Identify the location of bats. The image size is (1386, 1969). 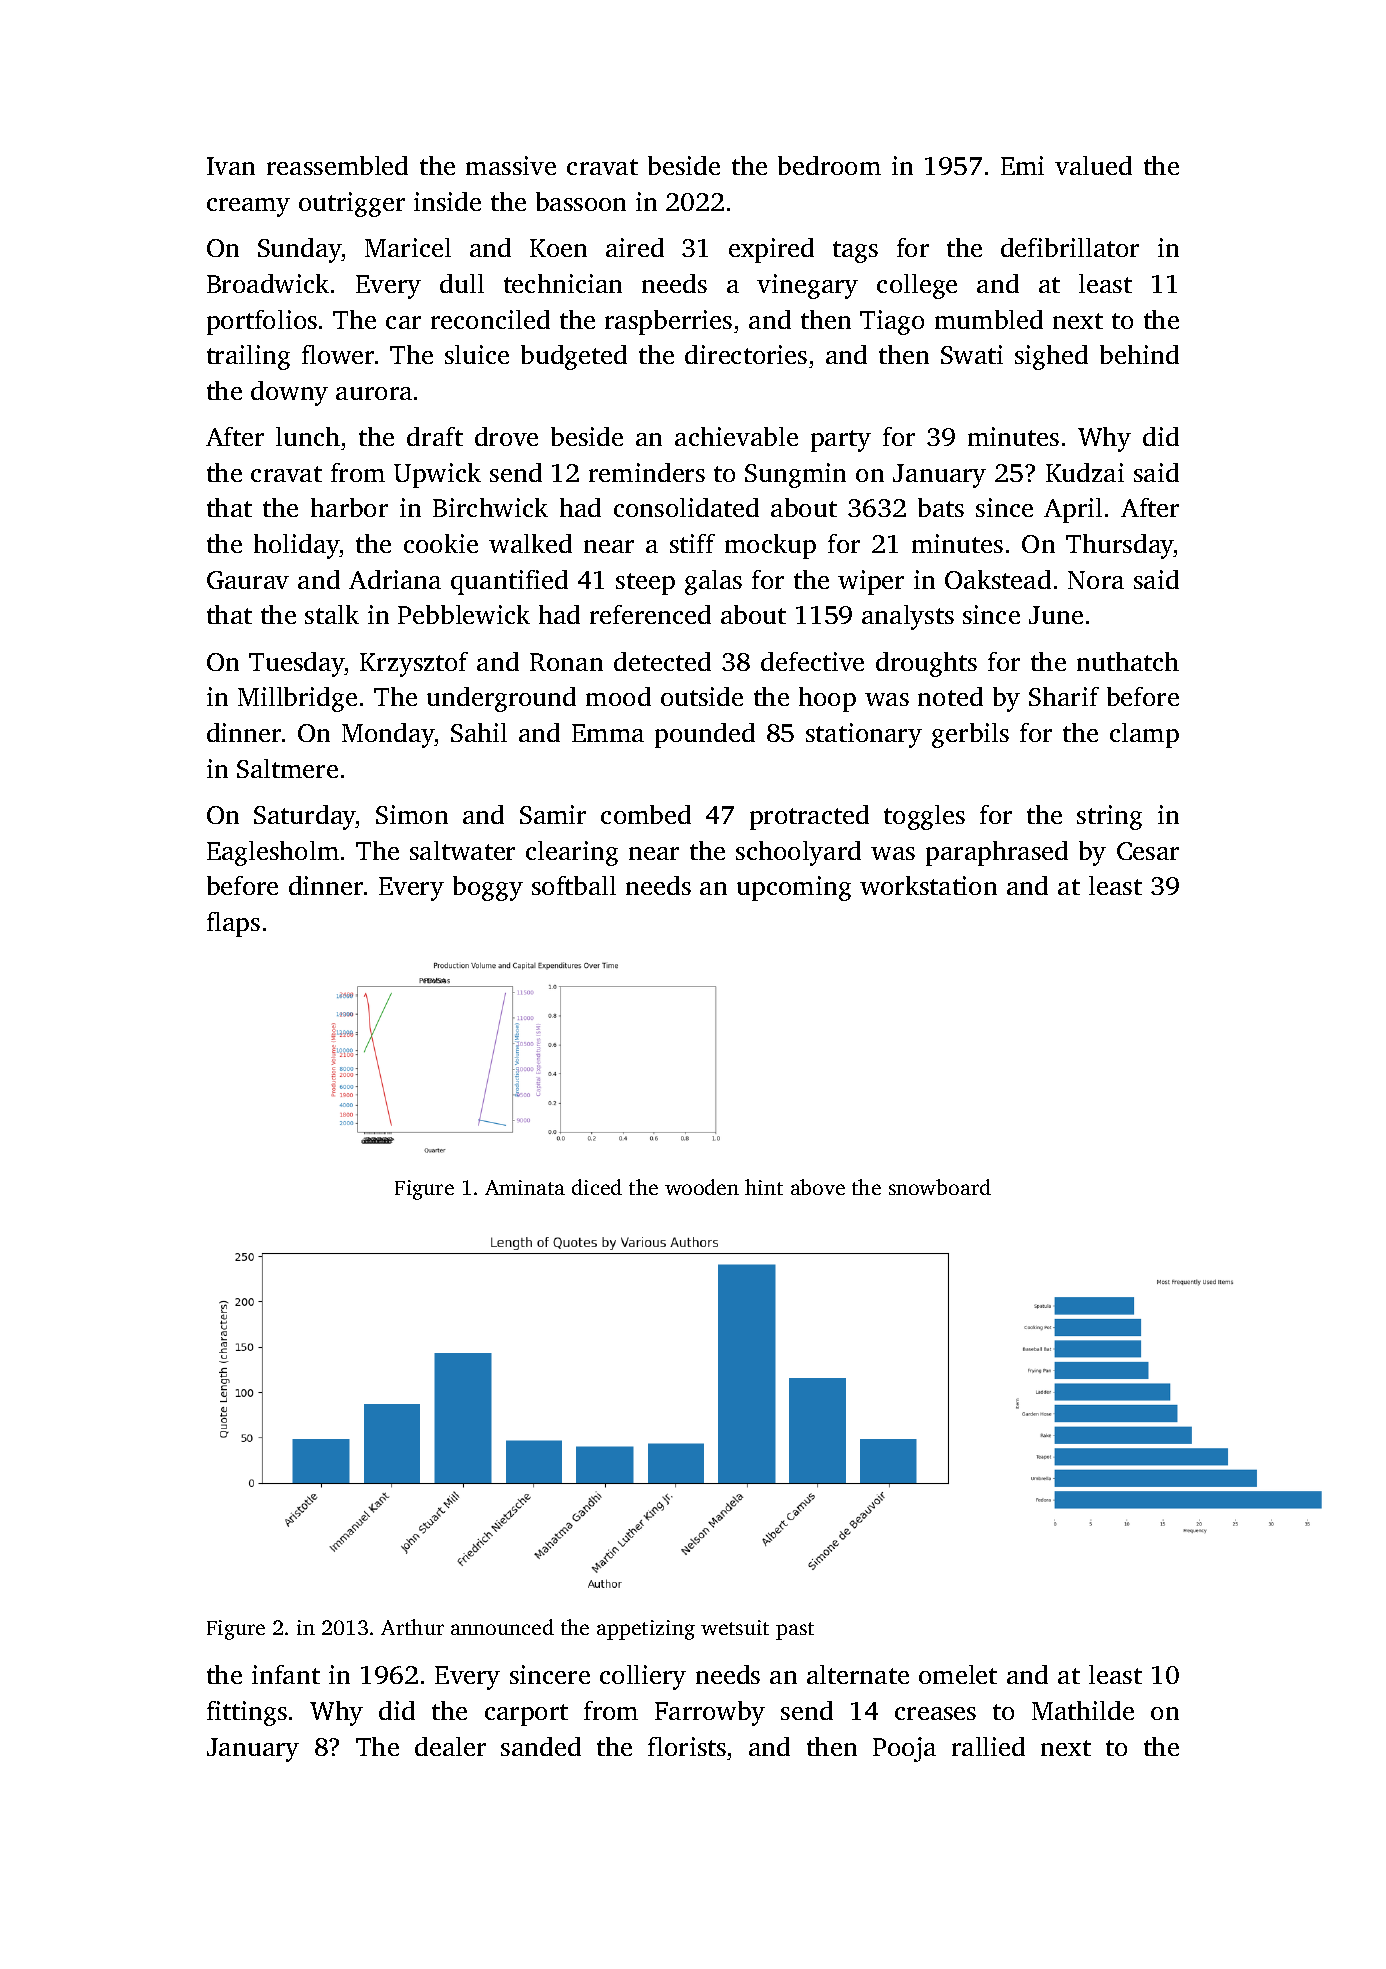
(941, 507).
